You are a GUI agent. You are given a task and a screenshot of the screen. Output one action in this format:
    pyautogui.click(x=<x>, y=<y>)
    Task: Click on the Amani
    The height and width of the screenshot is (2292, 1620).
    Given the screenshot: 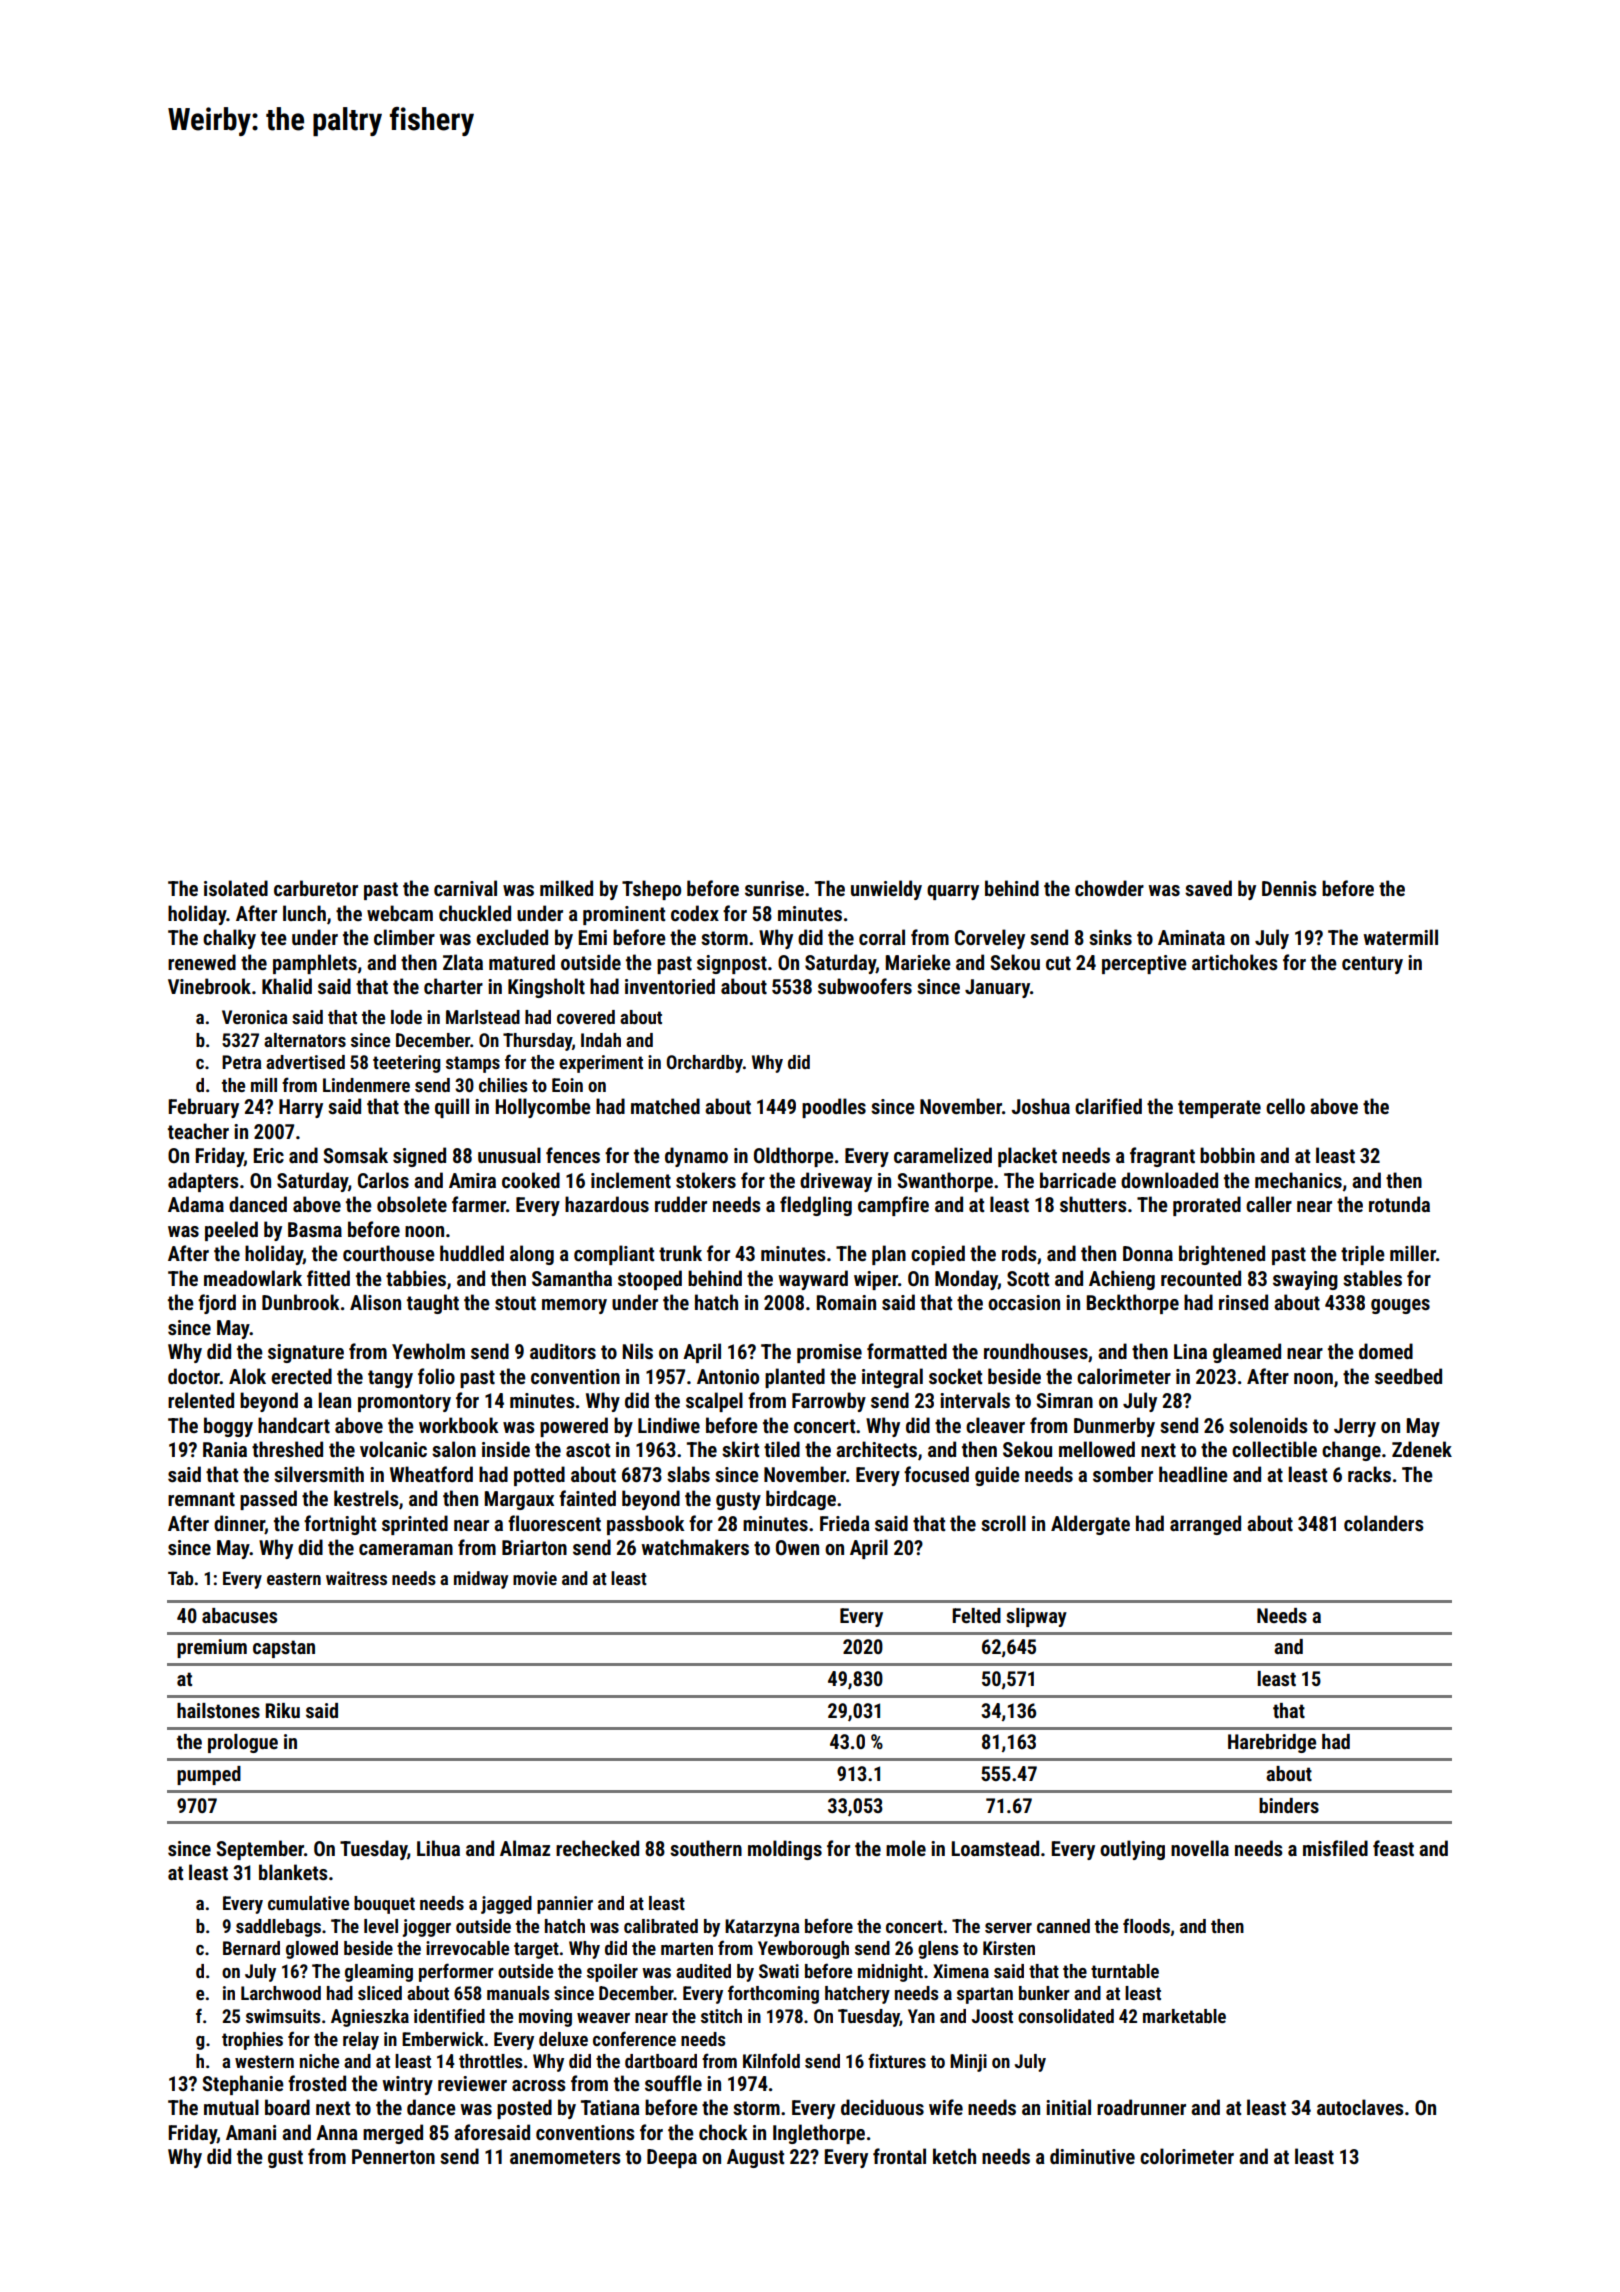 What is the action you would take?
    pyautogui.click(x=251, y=2132)
